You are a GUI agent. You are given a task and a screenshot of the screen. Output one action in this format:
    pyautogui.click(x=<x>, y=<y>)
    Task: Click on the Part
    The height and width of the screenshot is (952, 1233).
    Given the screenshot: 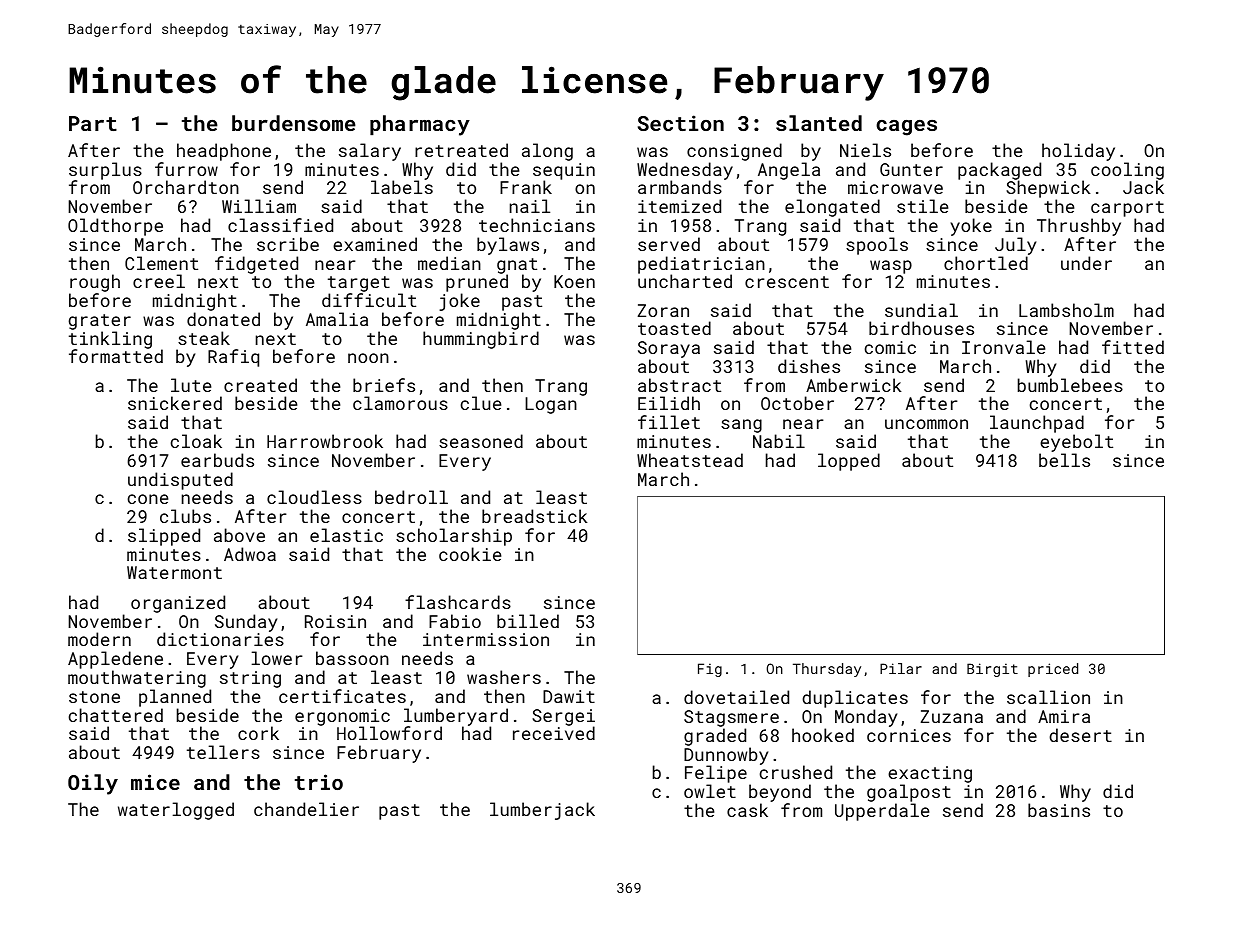 What is the action you would take?
    pyautogui.click(x=93, y=123)
